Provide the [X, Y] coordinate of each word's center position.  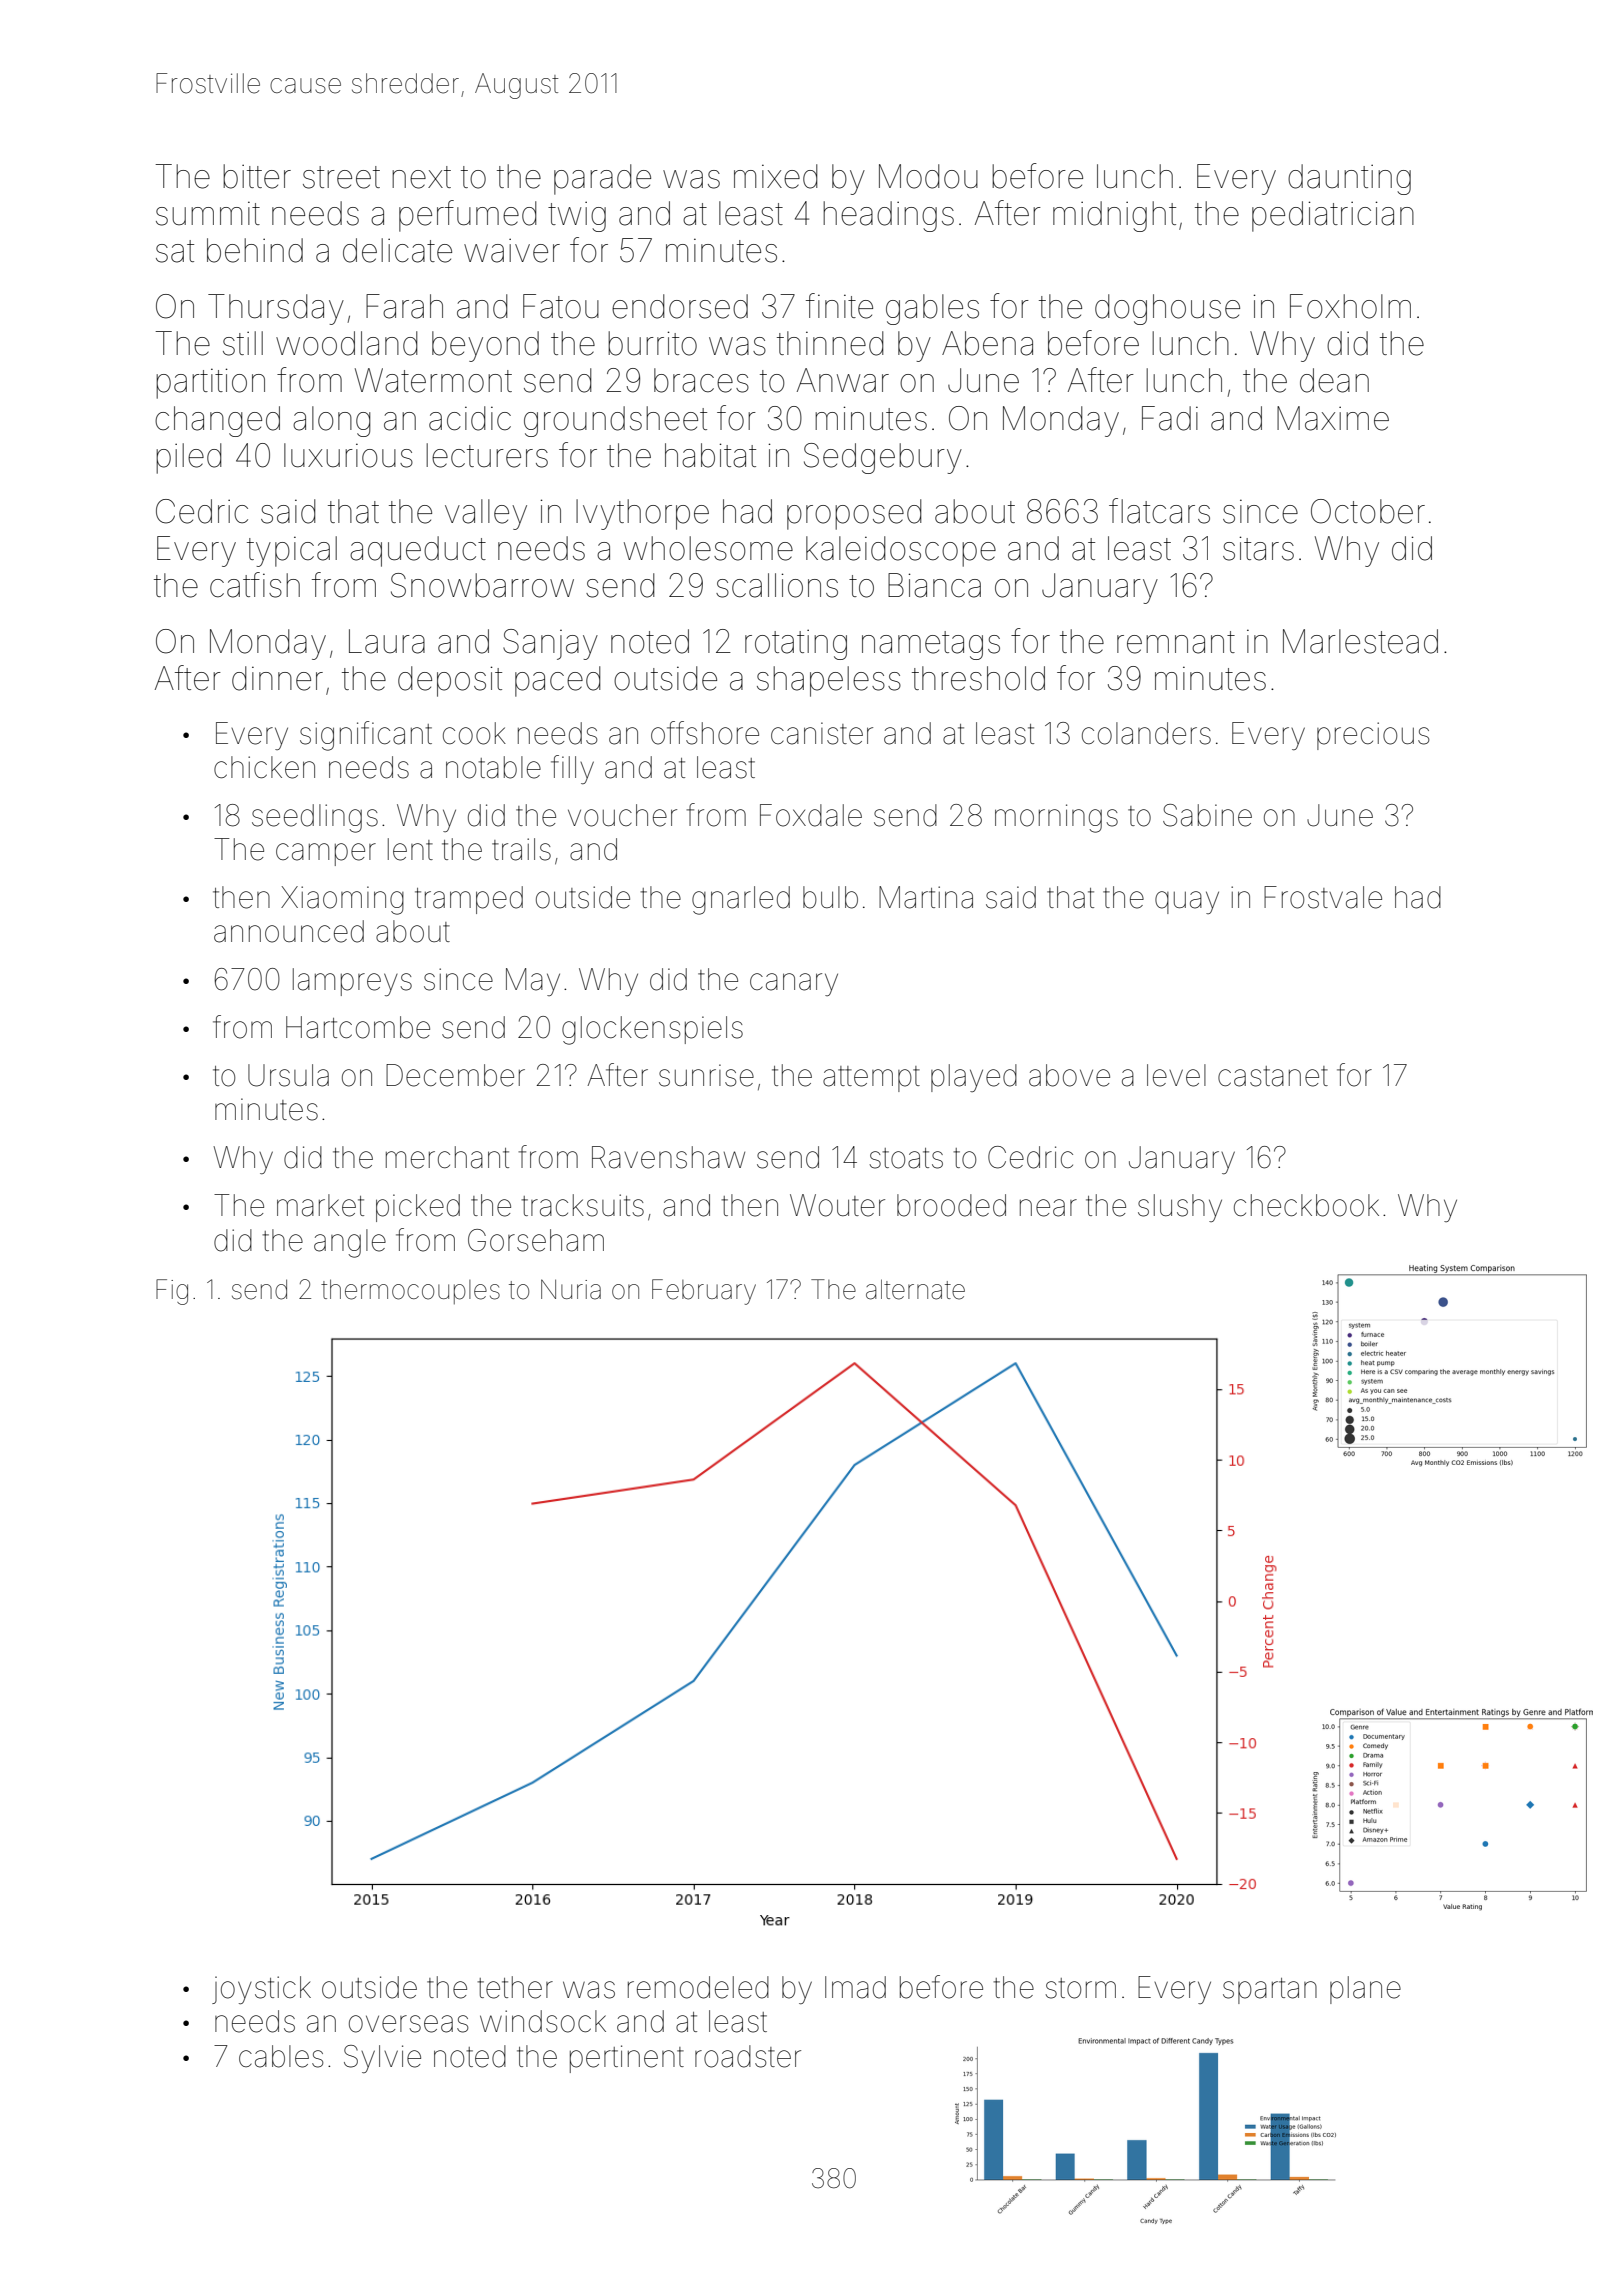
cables [281, 2056]
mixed [775, 176]
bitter [257, 176]
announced [289, 931]
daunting [1349, 179]
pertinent [627, 2059]
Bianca [934, 585]
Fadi [1170, 418]
